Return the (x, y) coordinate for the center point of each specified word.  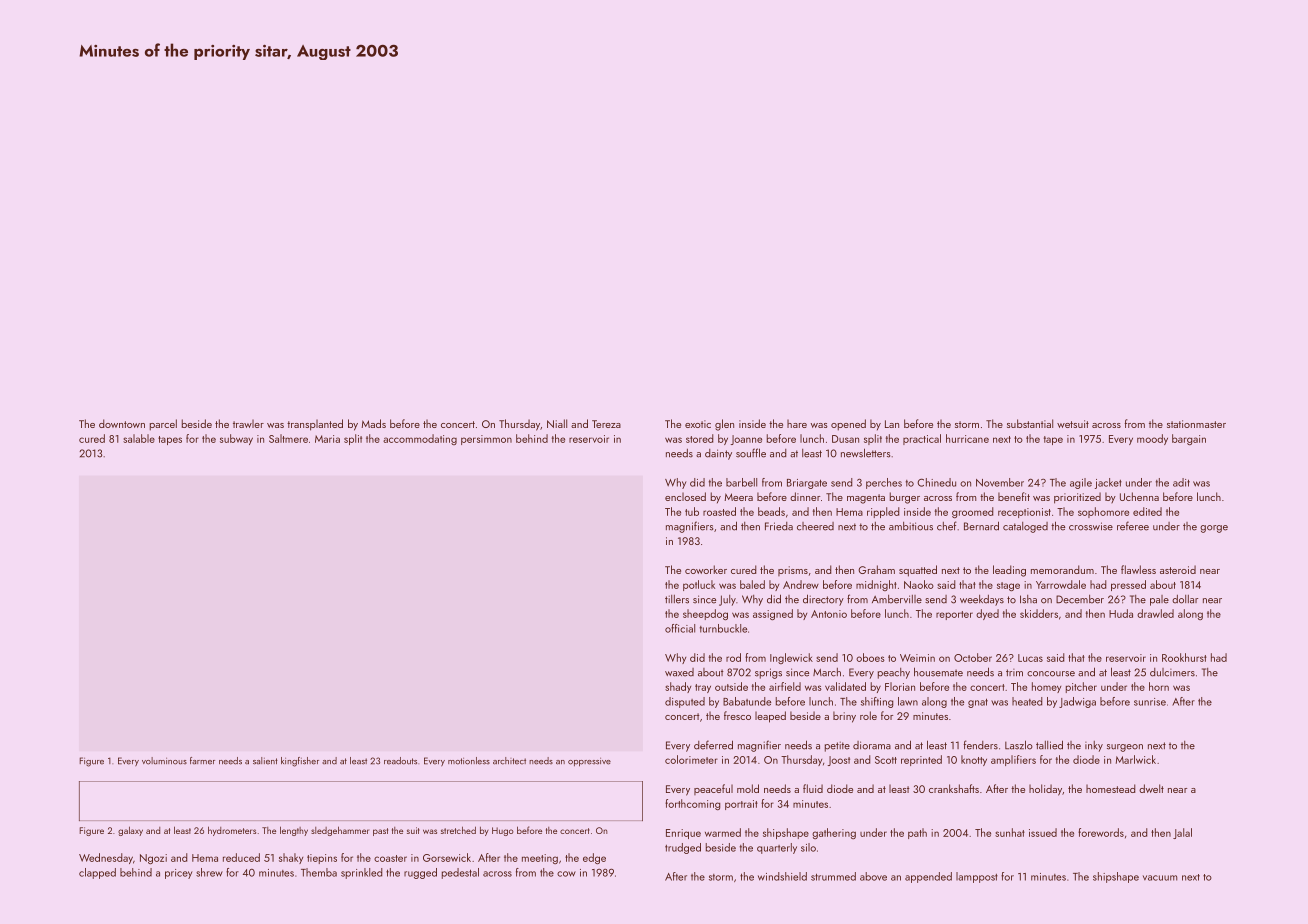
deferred (713, 745)
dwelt (1151, 788)
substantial (1030, 423)
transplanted (315, 425)
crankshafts (954, 788)
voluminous (164, 761)
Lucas (1030, 658)
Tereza (606, 424)
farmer (202, 761)
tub (692, 511)
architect (509, 761)
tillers (677, 599)
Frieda (779, 526)
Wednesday (106, 858)
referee (1133, 526)
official (680, 628)
